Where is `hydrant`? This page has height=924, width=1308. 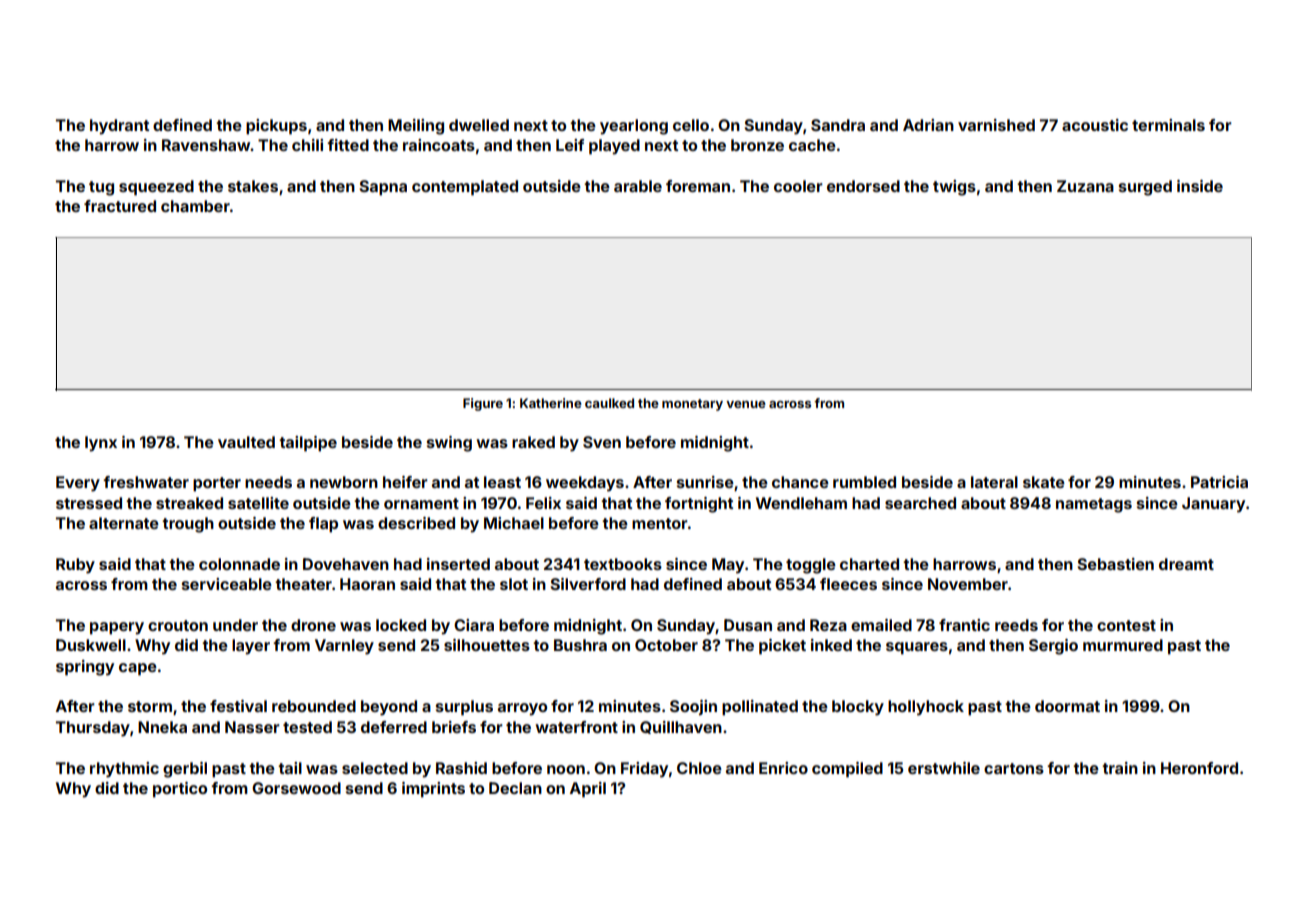 hydrant is located at coordinates (119, 127).
